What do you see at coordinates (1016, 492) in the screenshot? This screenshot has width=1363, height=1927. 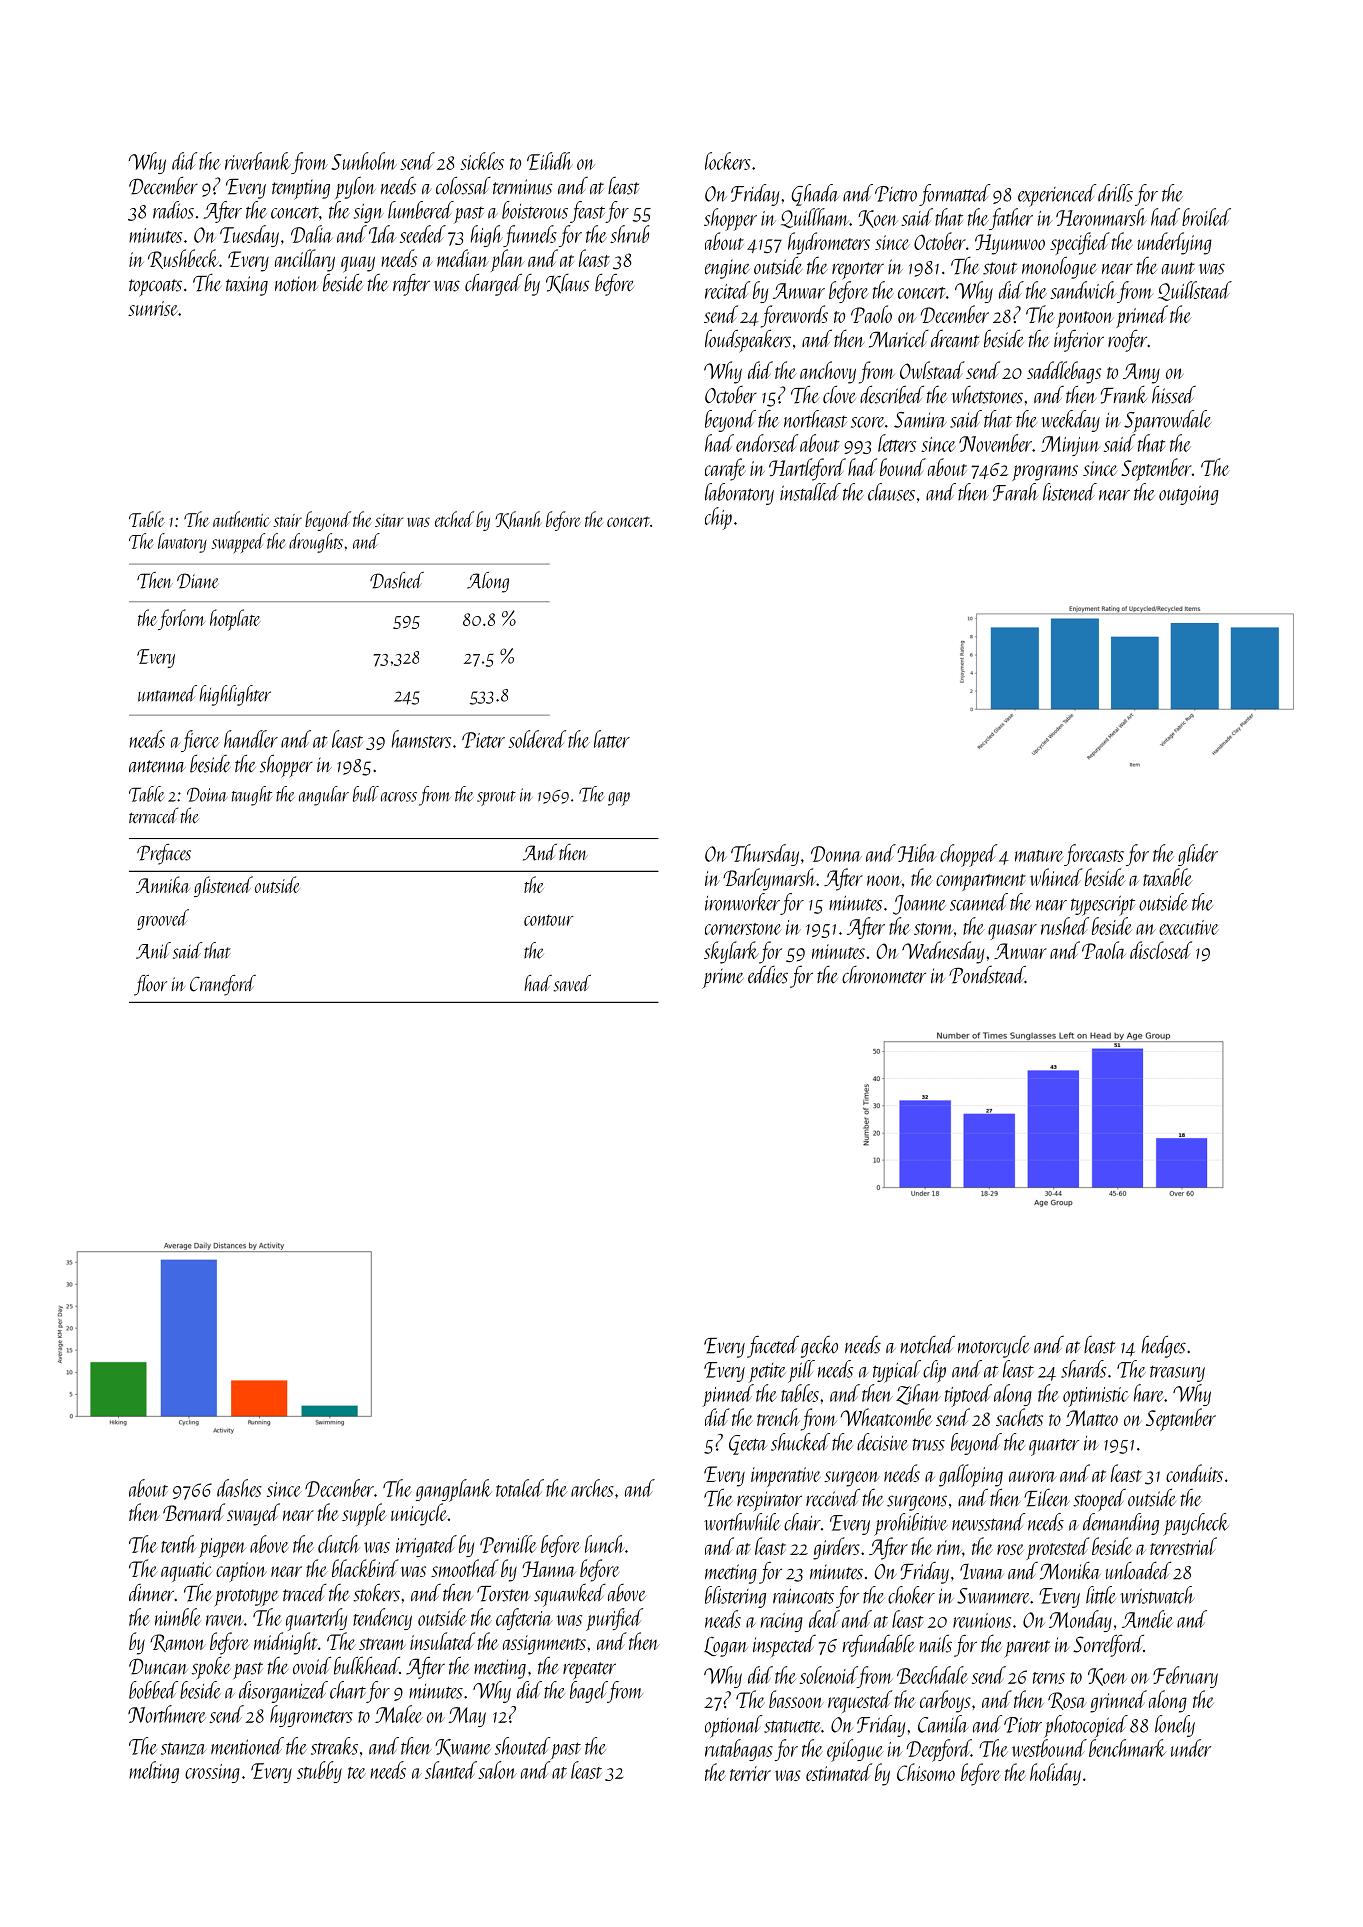 I see `Farah` at bounding box center [1016, 492].
